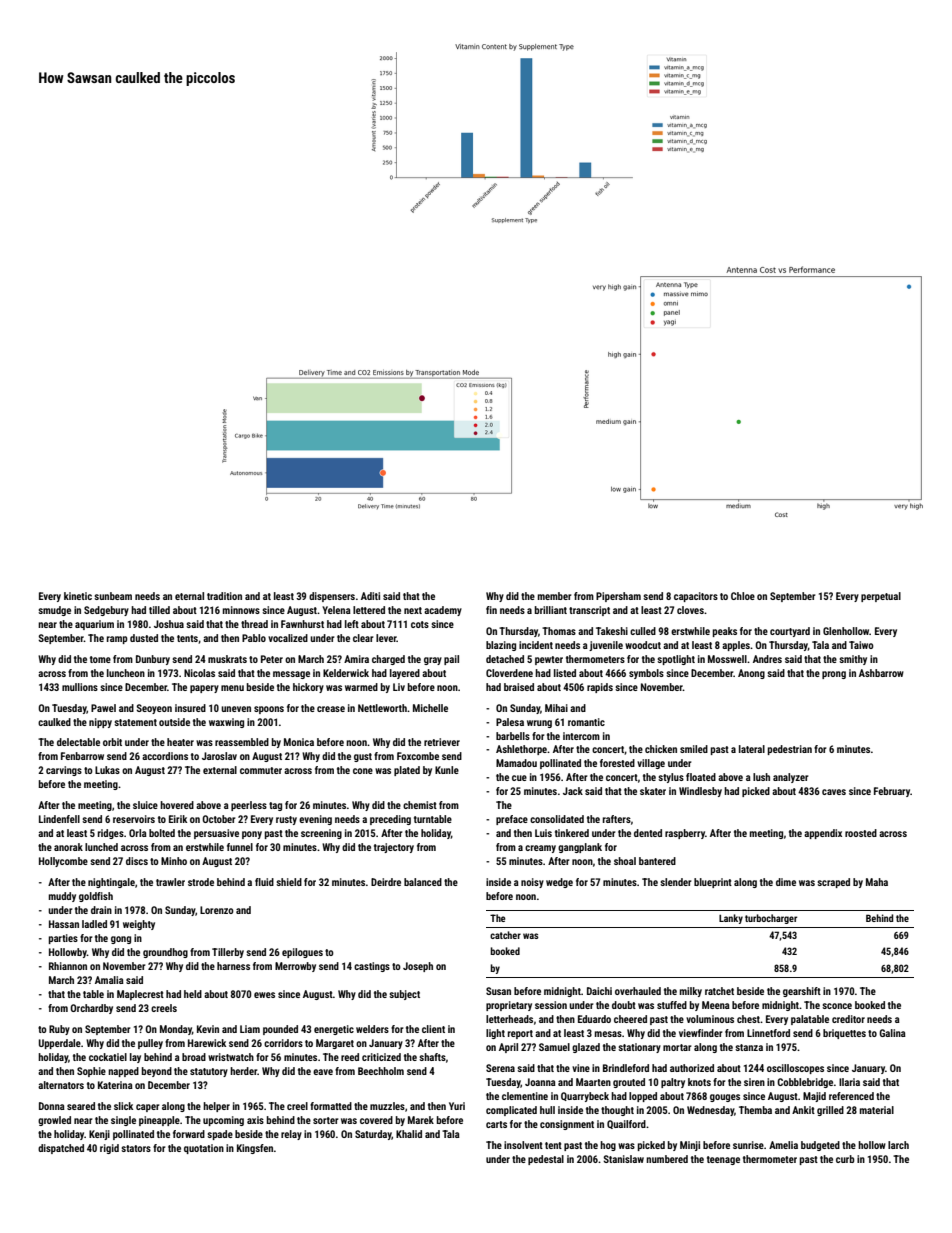  What do you see at coordinates (834, 792) in the screenshot?
I see `caves` at bounding box center [834, 792].
